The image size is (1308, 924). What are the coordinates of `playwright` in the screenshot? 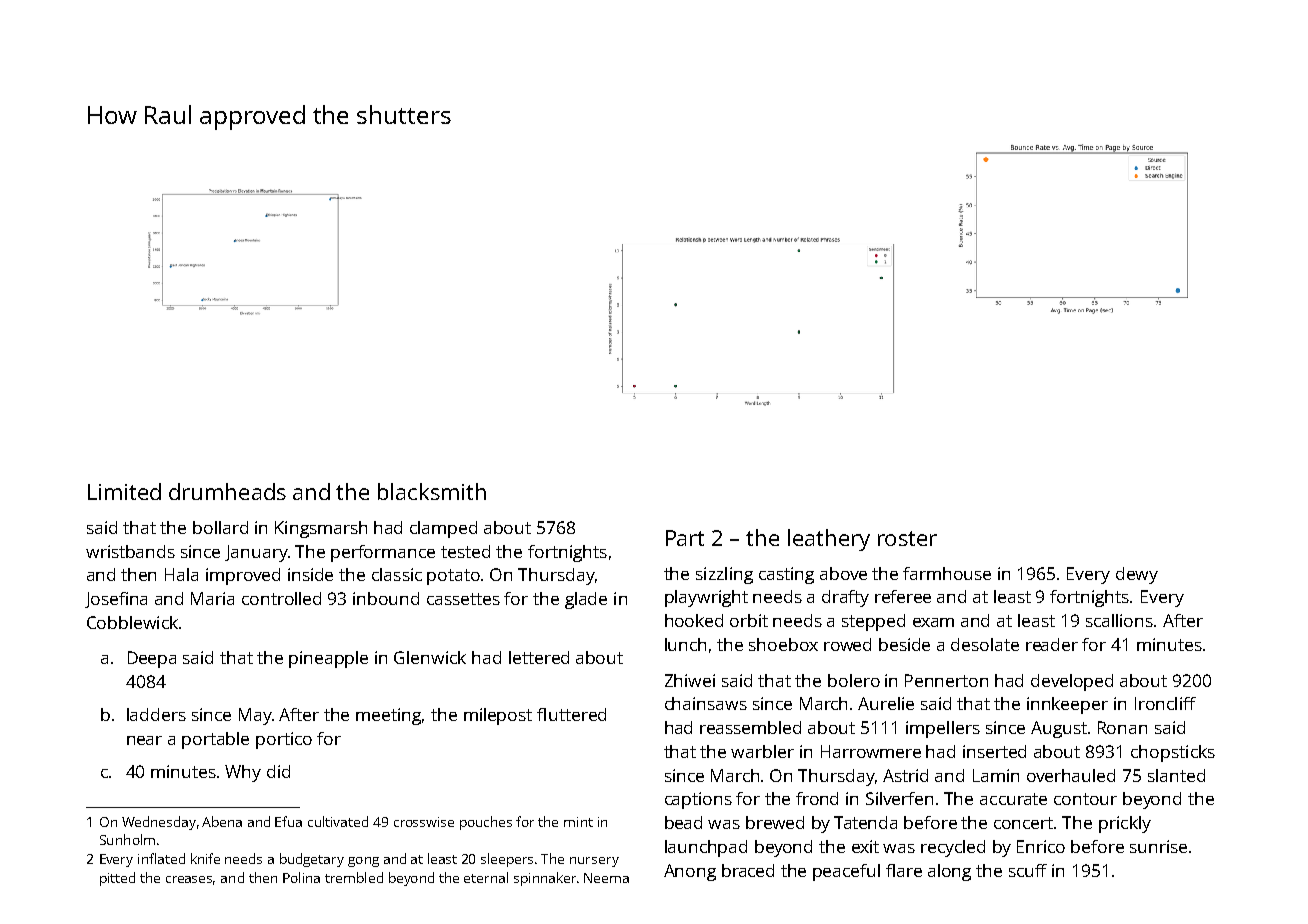 It's located at (706, 598).
